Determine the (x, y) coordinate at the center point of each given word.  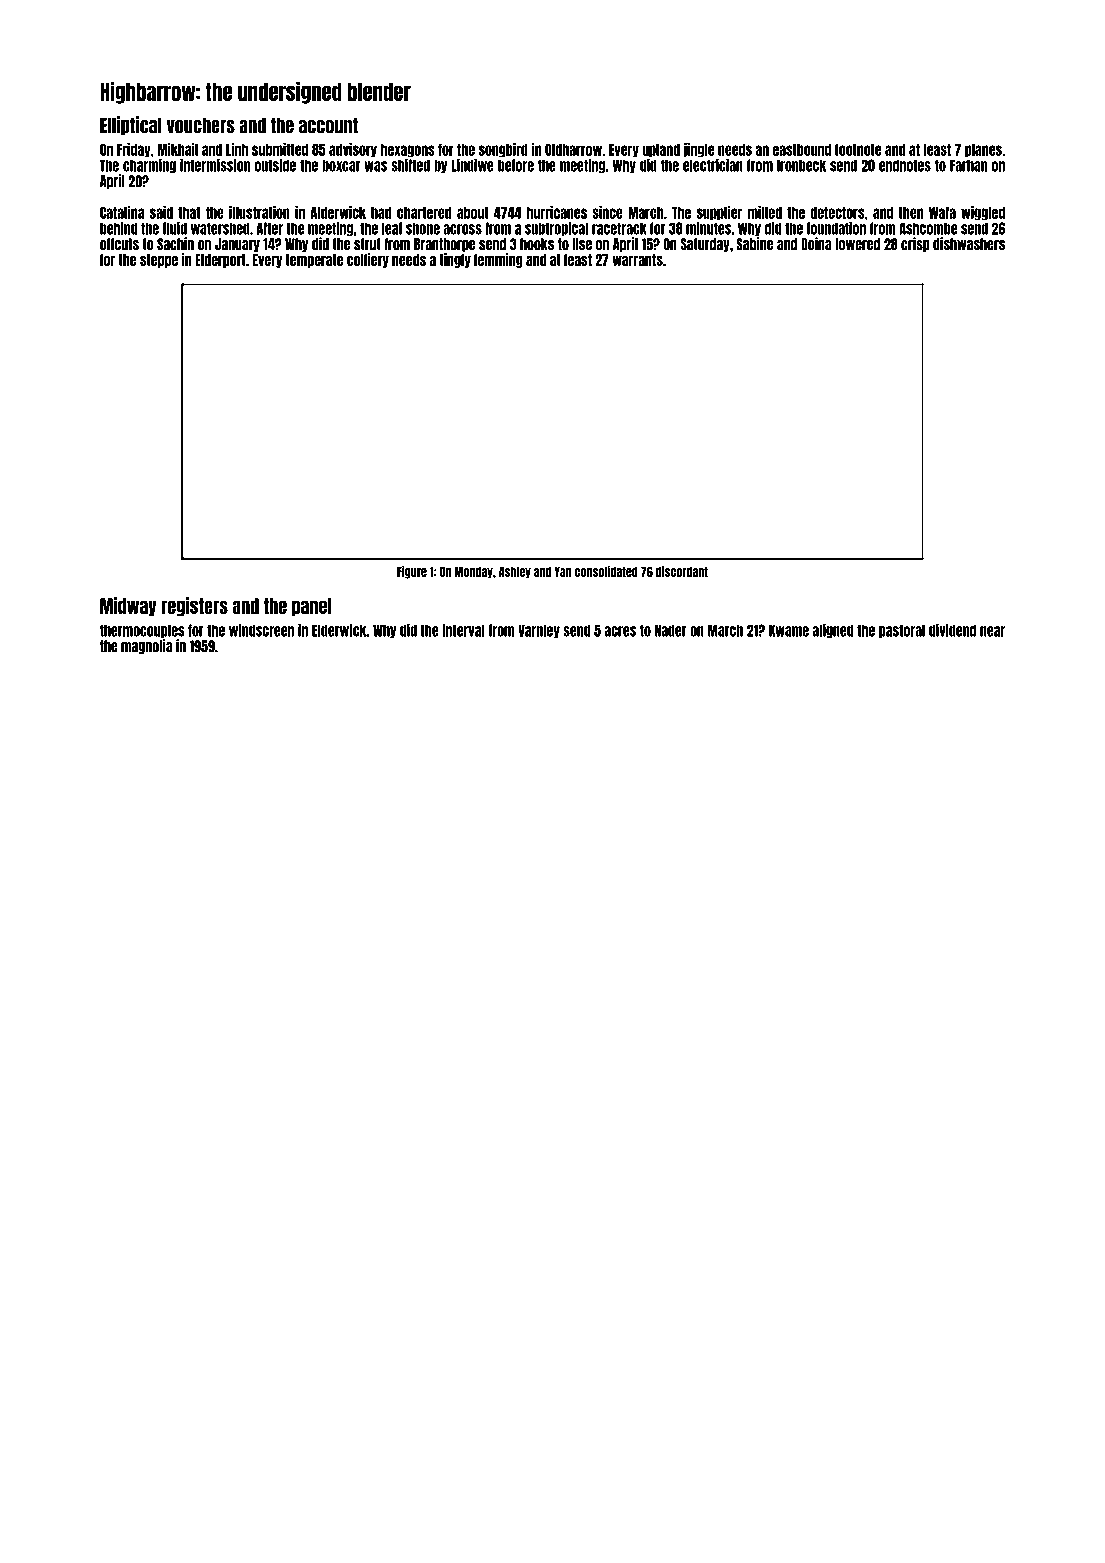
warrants (637, 260)
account (328, 125)
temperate (314, 261)
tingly (455, 260)
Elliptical (131, 126)
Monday (473, 572)
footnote (858, 149)
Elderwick (339, 630)
